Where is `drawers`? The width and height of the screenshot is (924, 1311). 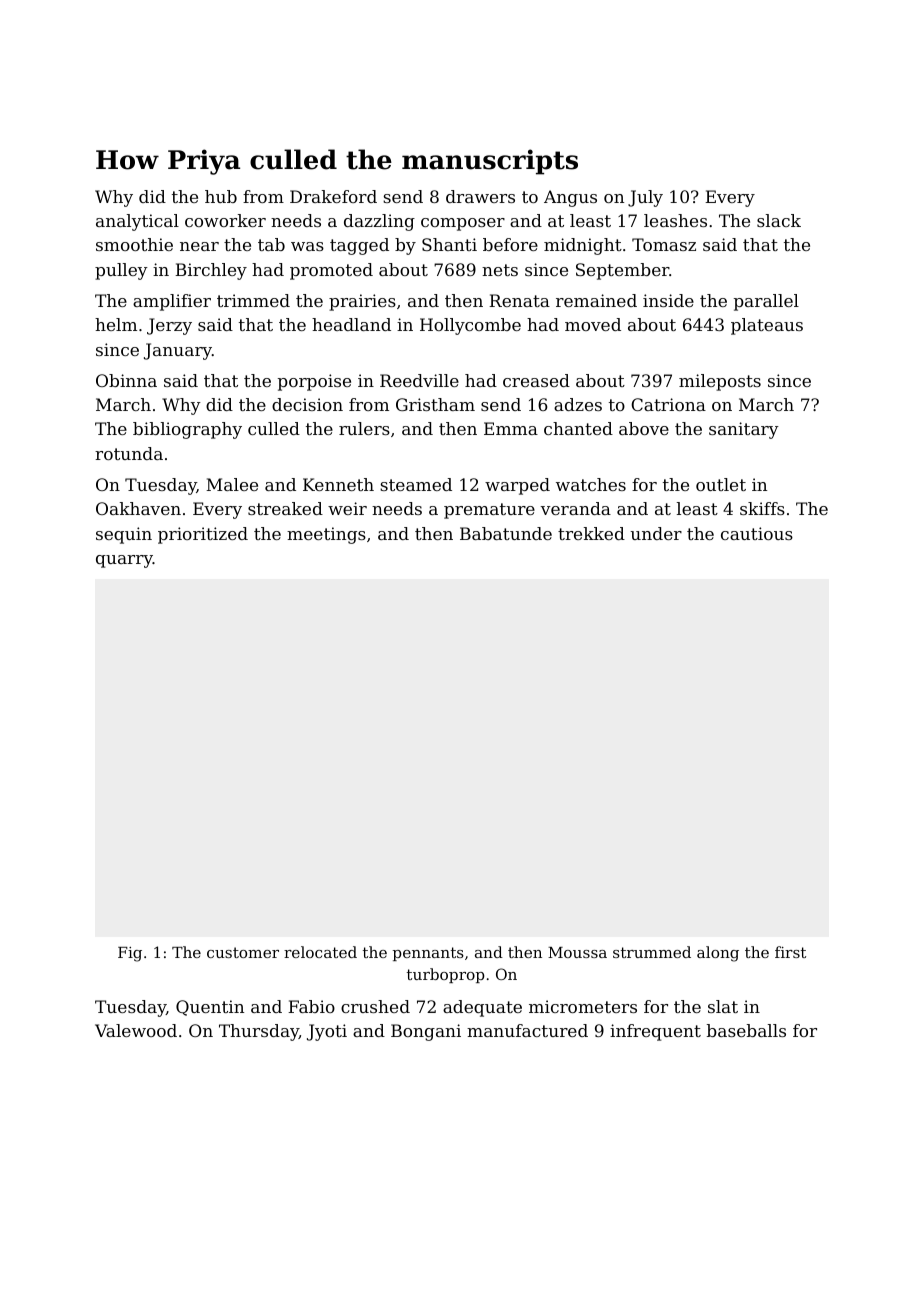
drawers is located at coordinates (480, 196).
